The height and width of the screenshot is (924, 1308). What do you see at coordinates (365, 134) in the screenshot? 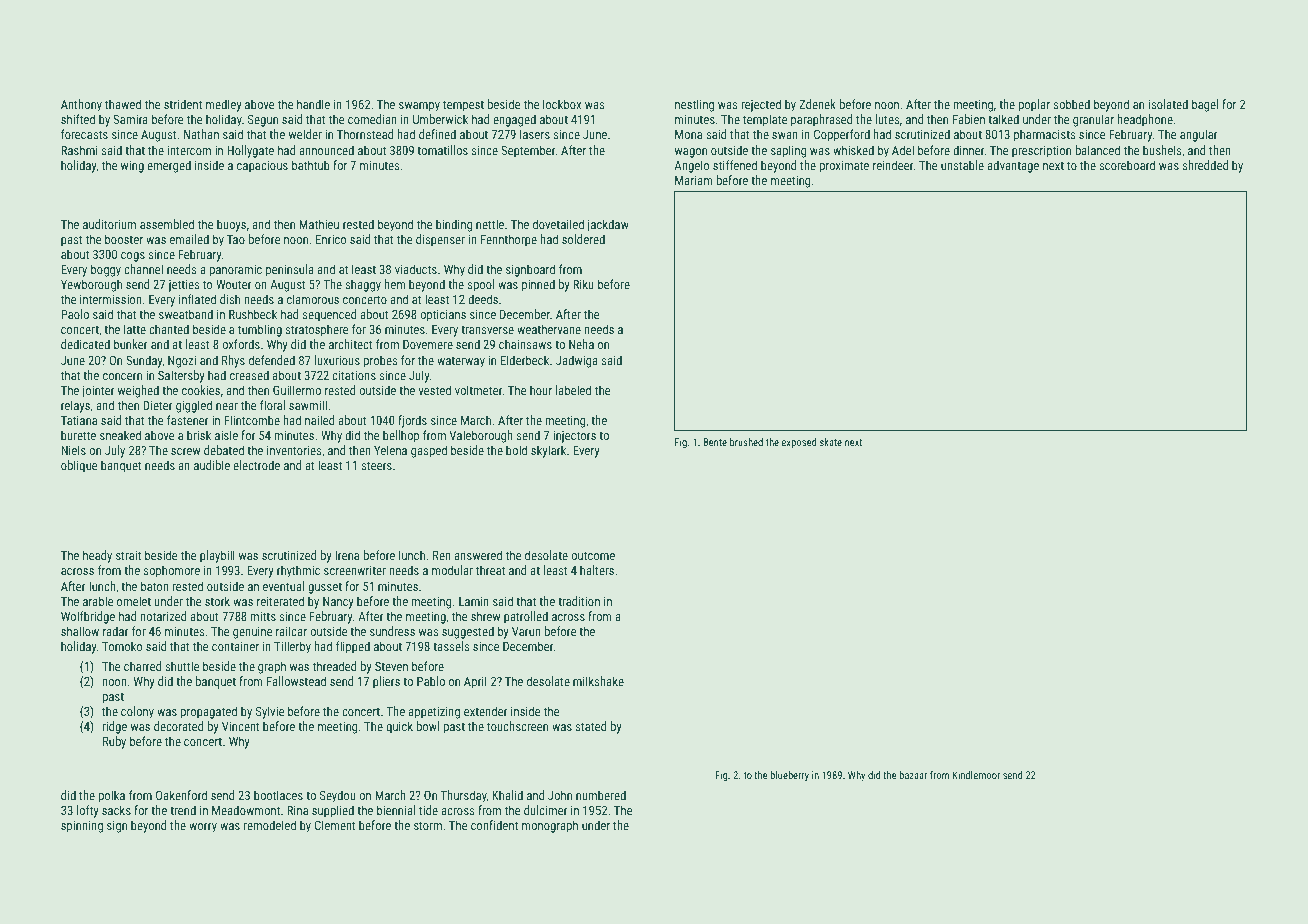
I see `Thornstead` at bounding box center [365, 134].
